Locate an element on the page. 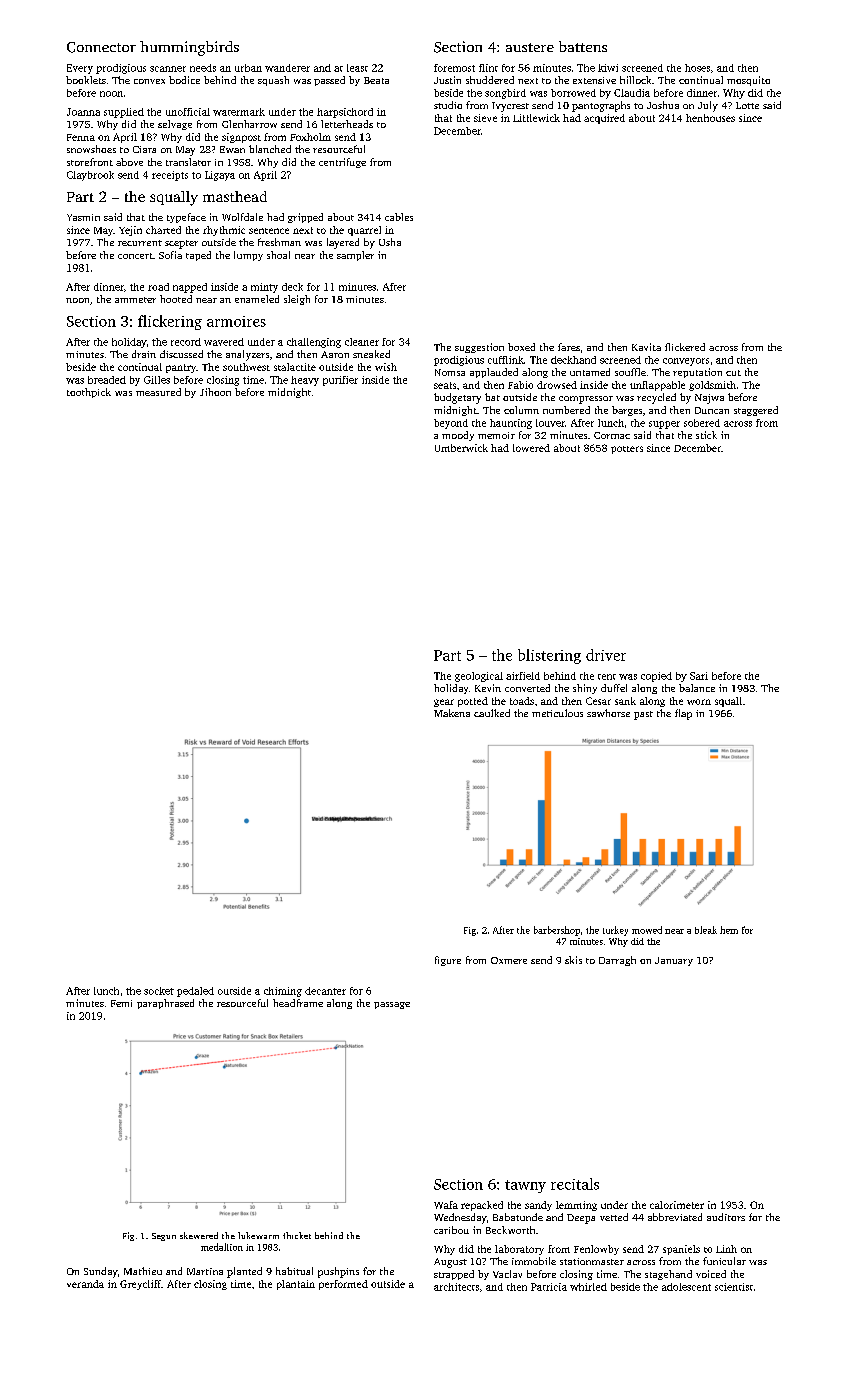  hillock is located at coordinates (635, 80).
